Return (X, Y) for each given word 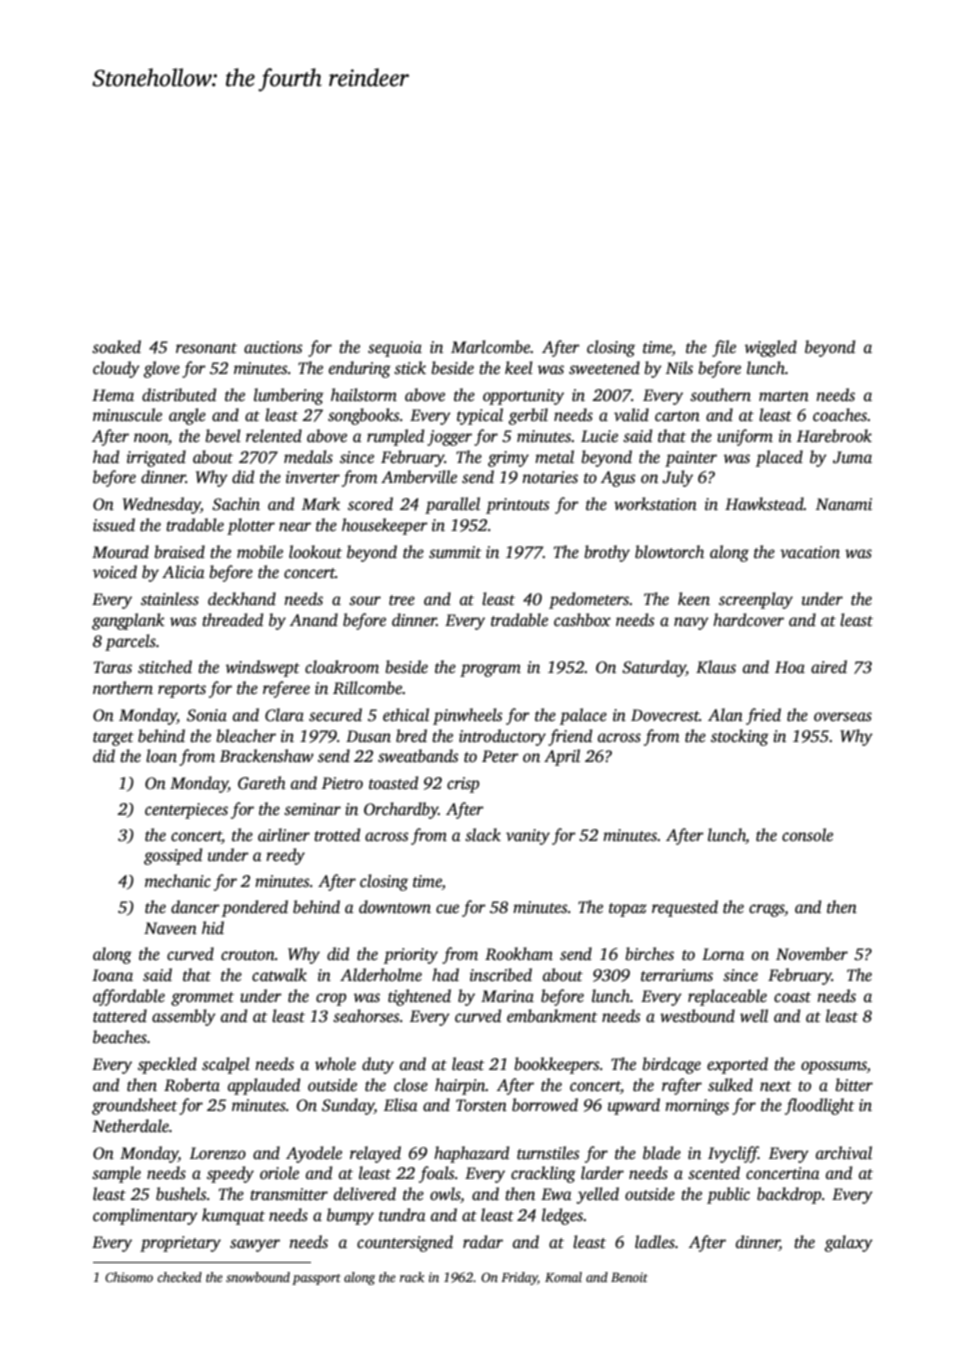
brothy (607, 553)
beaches (120, 1037)
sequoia (395, 349)
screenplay (756, 600)
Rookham (519, 954)
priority (411, 956)
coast (792, 997)
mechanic (178, 880)
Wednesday (162, 505)
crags (767, 910)
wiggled (771, 348)
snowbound (258, 1277)
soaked (116, 347)
